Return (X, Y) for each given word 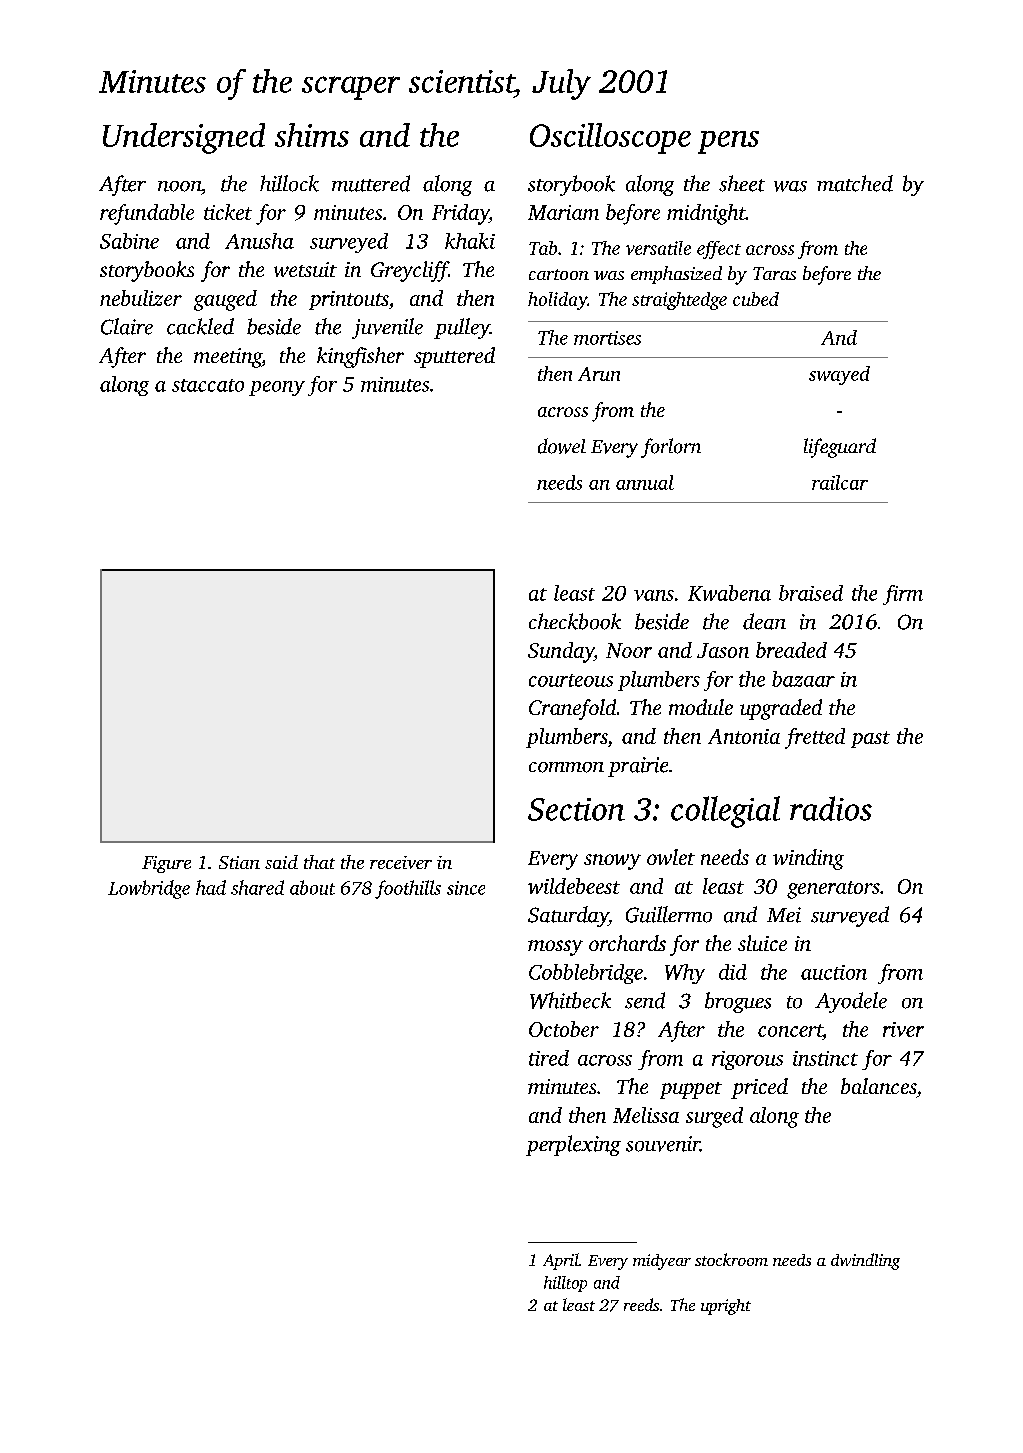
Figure (166, 864)
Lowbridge (149, 889)
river (903, 1029)
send (645, 1000)
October (564, 1029)
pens (728, 142)
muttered (371, 183)
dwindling (865, 1261)
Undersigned (184, 138)
